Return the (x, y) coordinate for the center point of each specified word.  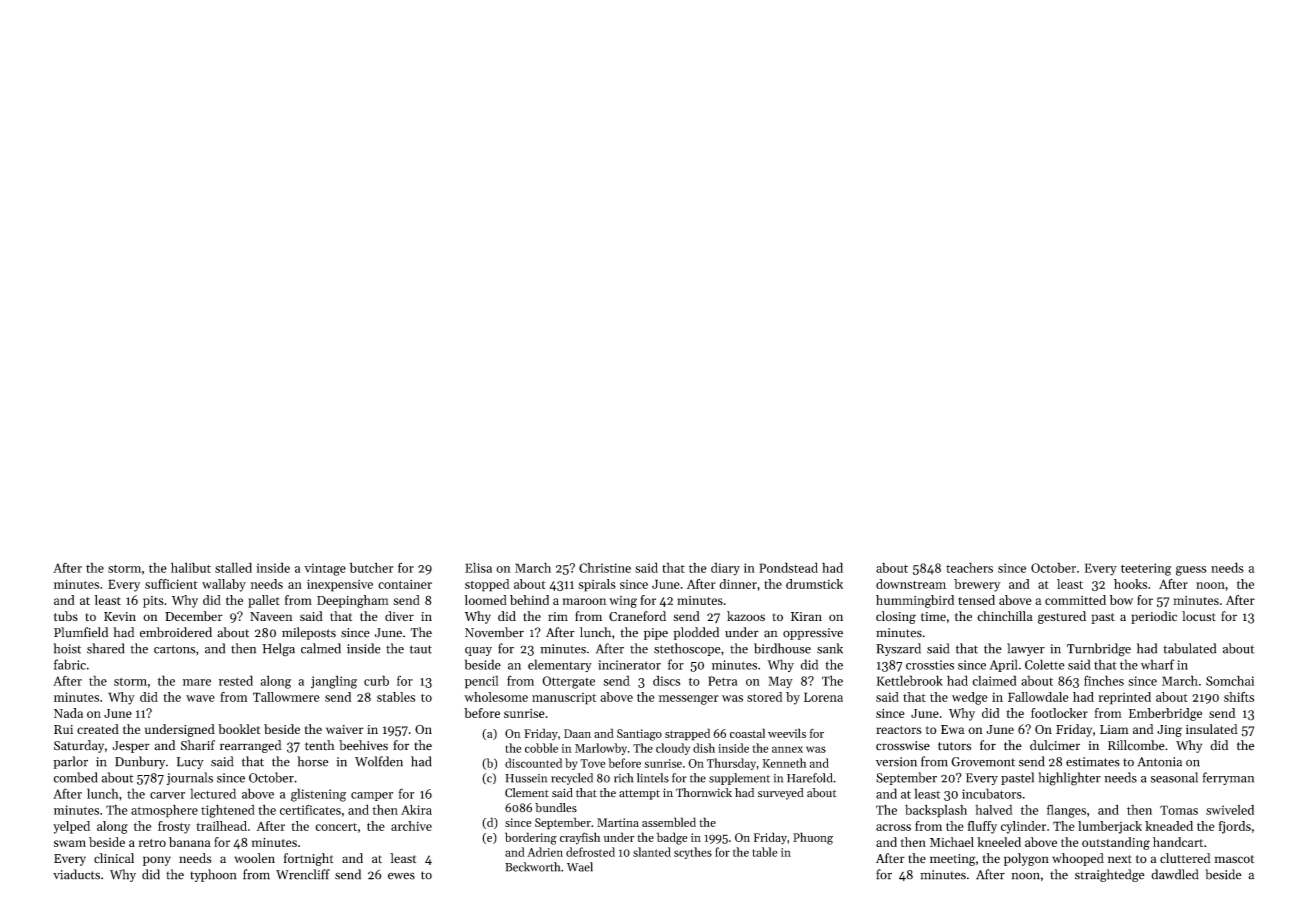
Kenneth (784, 763)
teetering (1146, 569)
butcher (371, 567)
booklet (239, 729)
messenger (688, 700)
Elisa (478, 567)
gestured (1062, 617)
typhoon (213, 875)
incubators (992, 793)
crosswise (903, 746)
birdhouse (782, 648)
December (194, 616)
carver (167, 795)
